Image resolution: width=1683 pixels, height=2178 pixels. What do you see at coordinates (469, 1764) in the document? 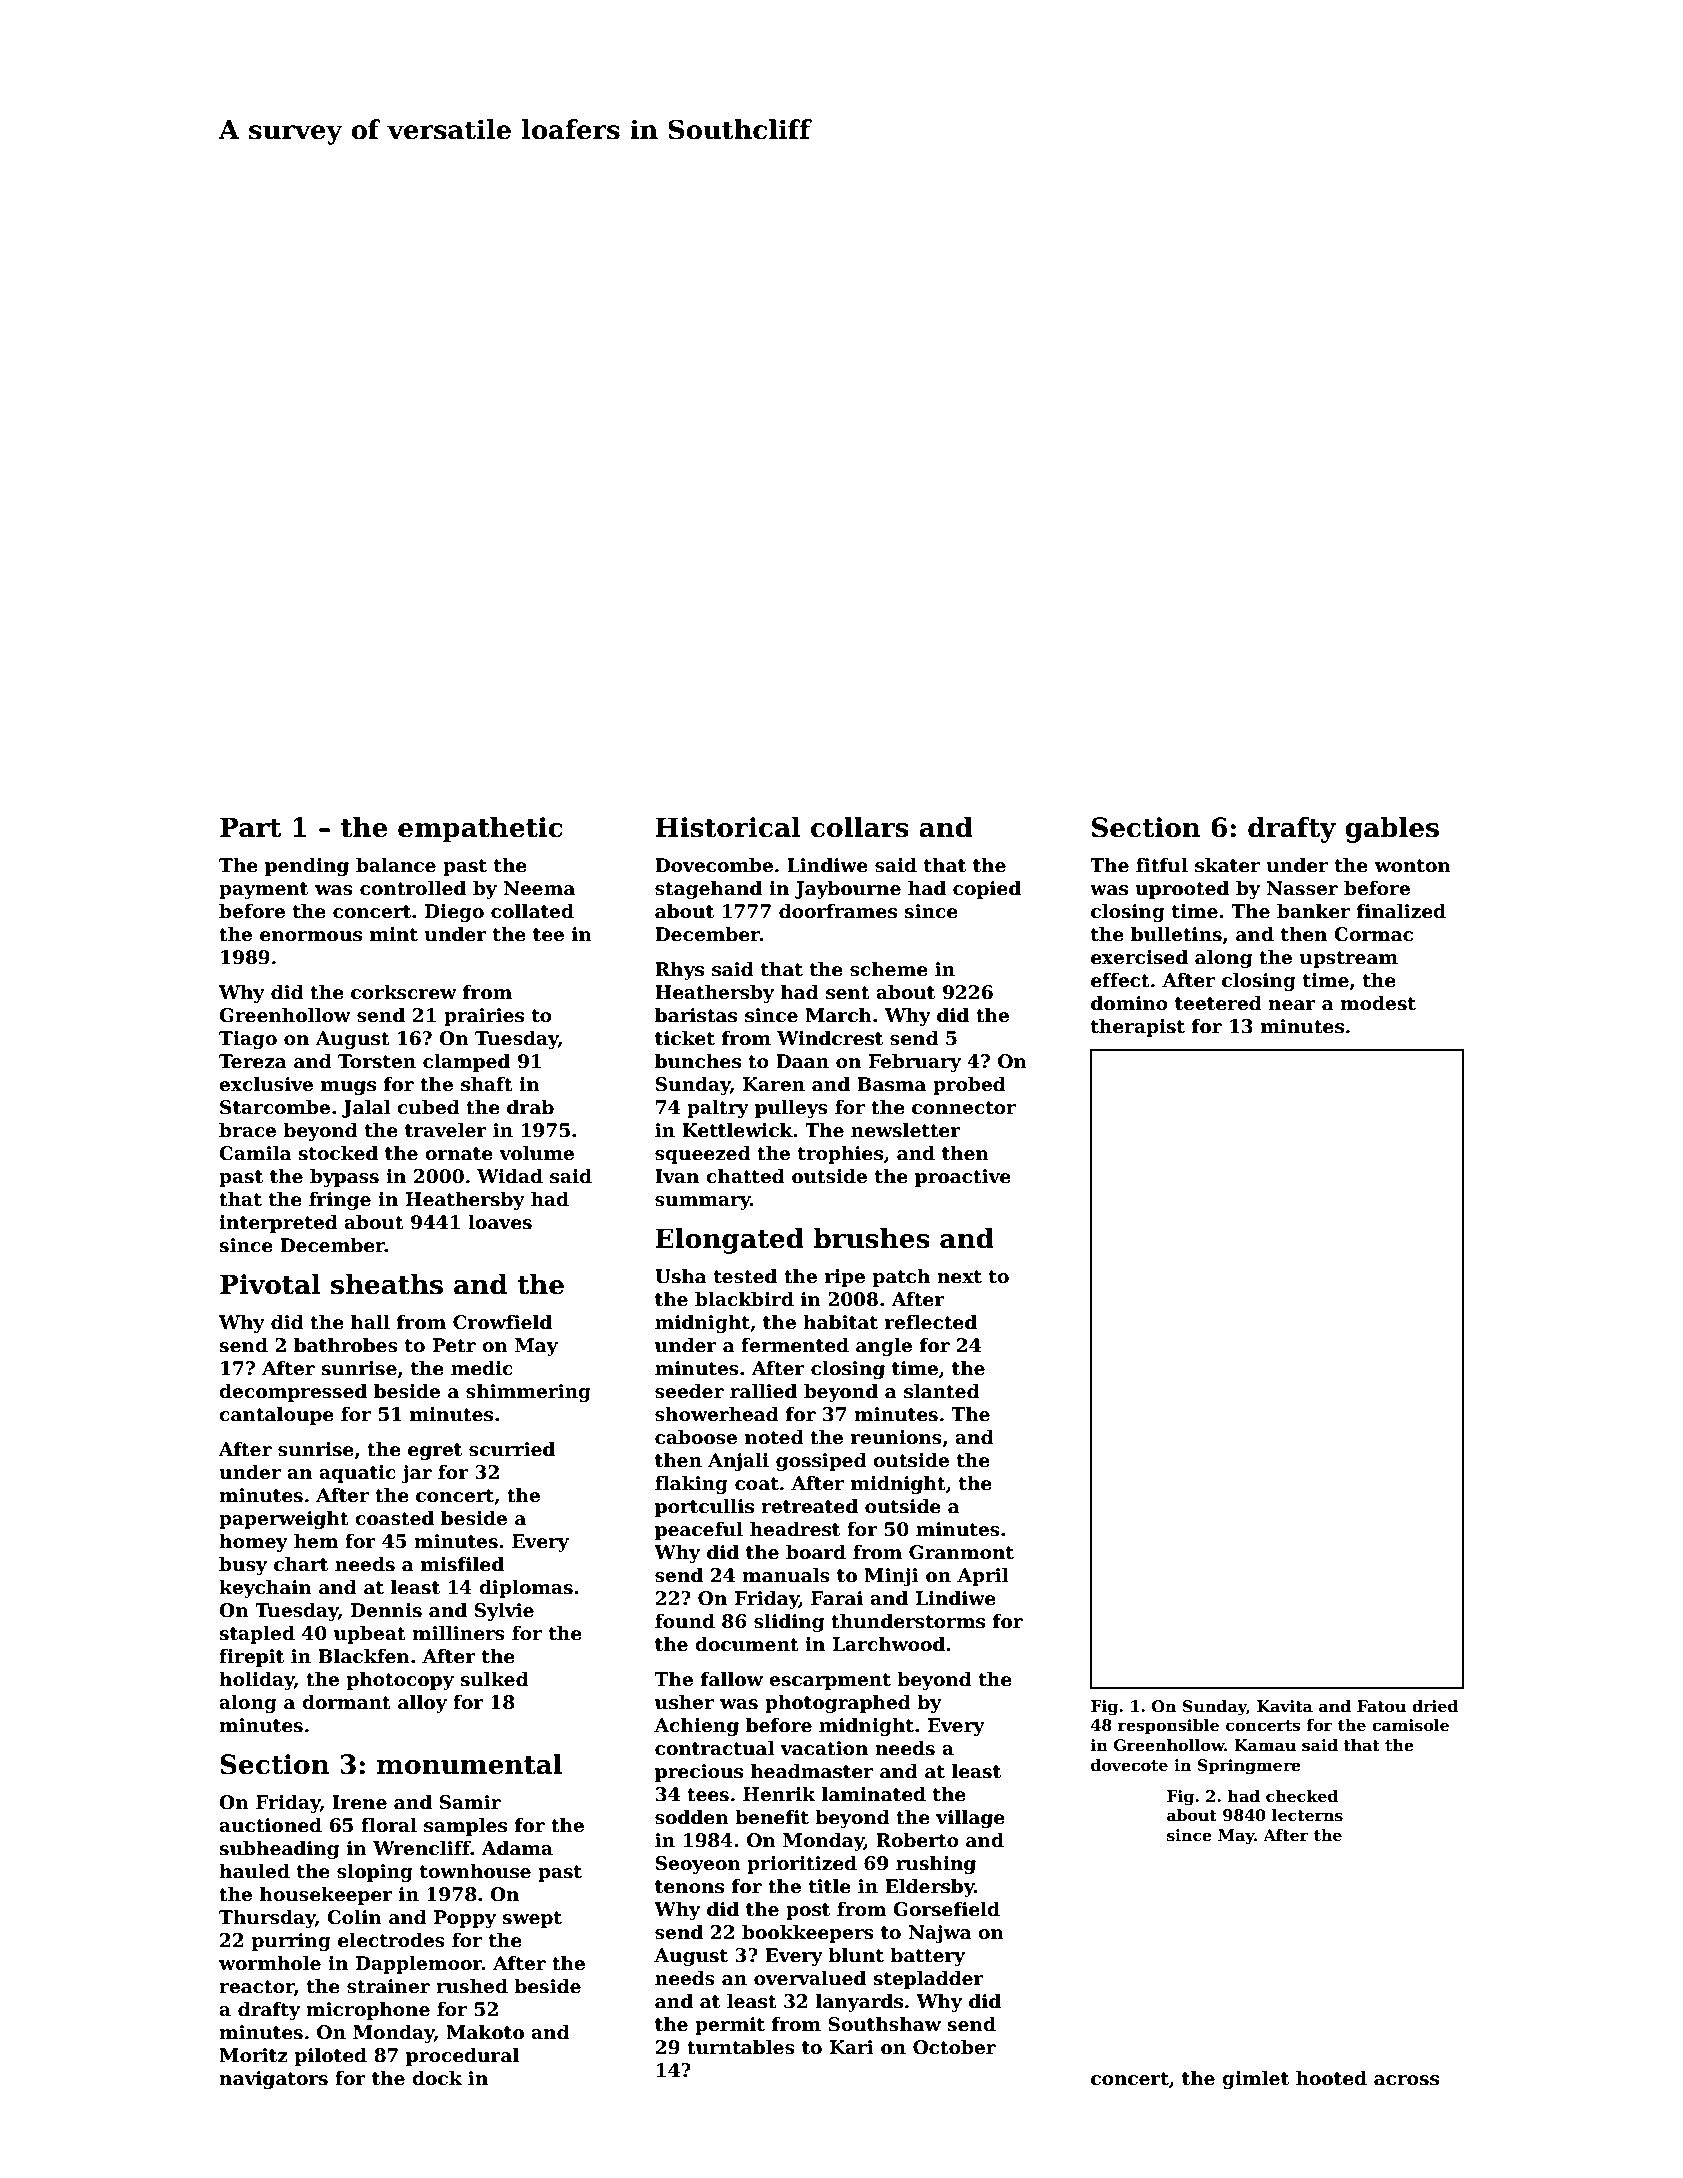
I see `monumental` at bounding box center [469, 1764].
